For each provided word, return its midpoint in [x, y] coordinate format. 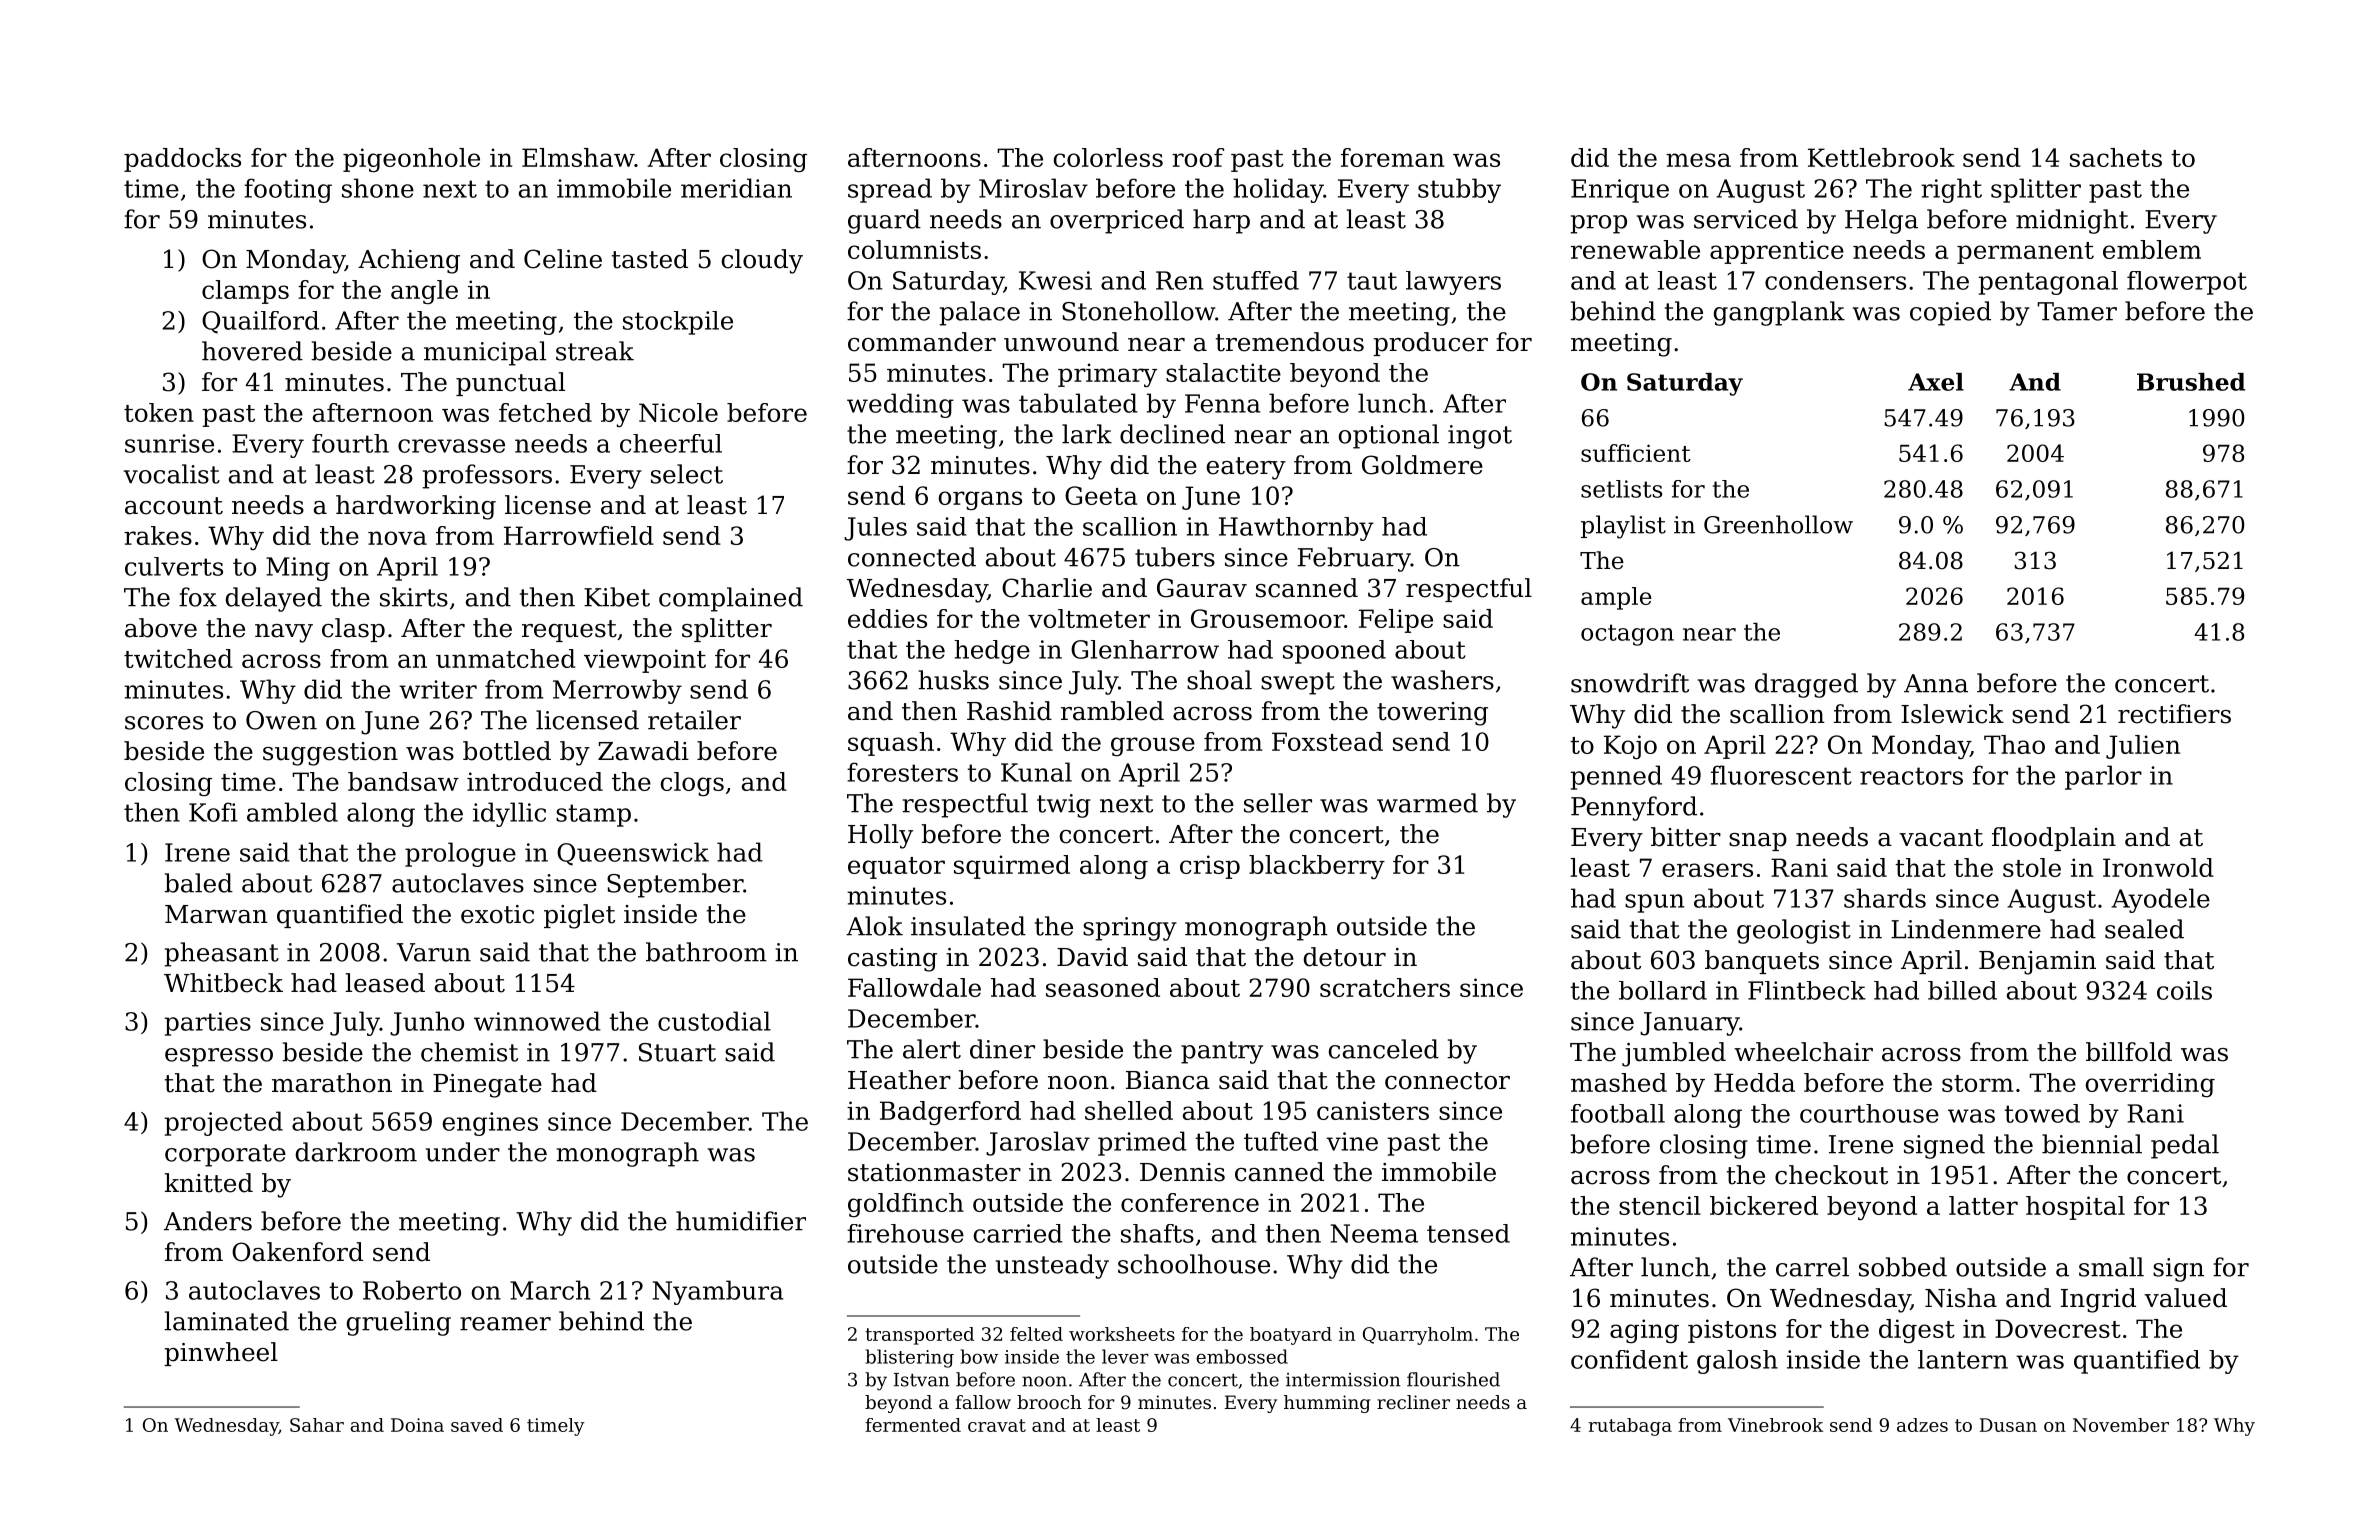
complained [731, 599]
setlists [1621, 489]
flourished [1453, 1379]
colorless [1108, 157]
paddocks [182, 160]
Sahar [317, 1425]
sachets [2116, 157]
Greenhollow [1778, 524]
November [2121, 1425]
